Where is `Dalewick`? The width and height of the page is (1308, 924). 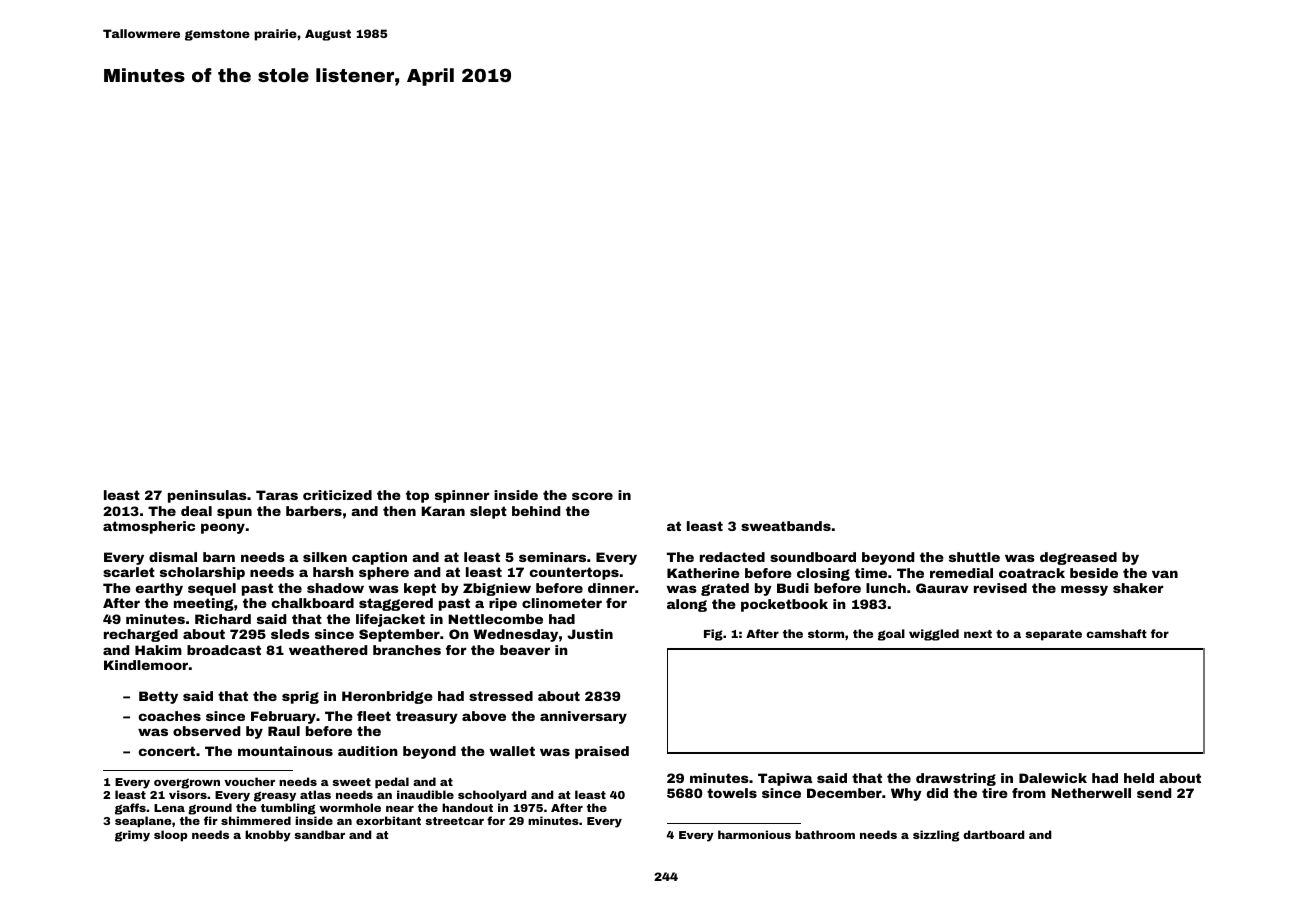
Dalewick is located at coordinates (1053, 778).
